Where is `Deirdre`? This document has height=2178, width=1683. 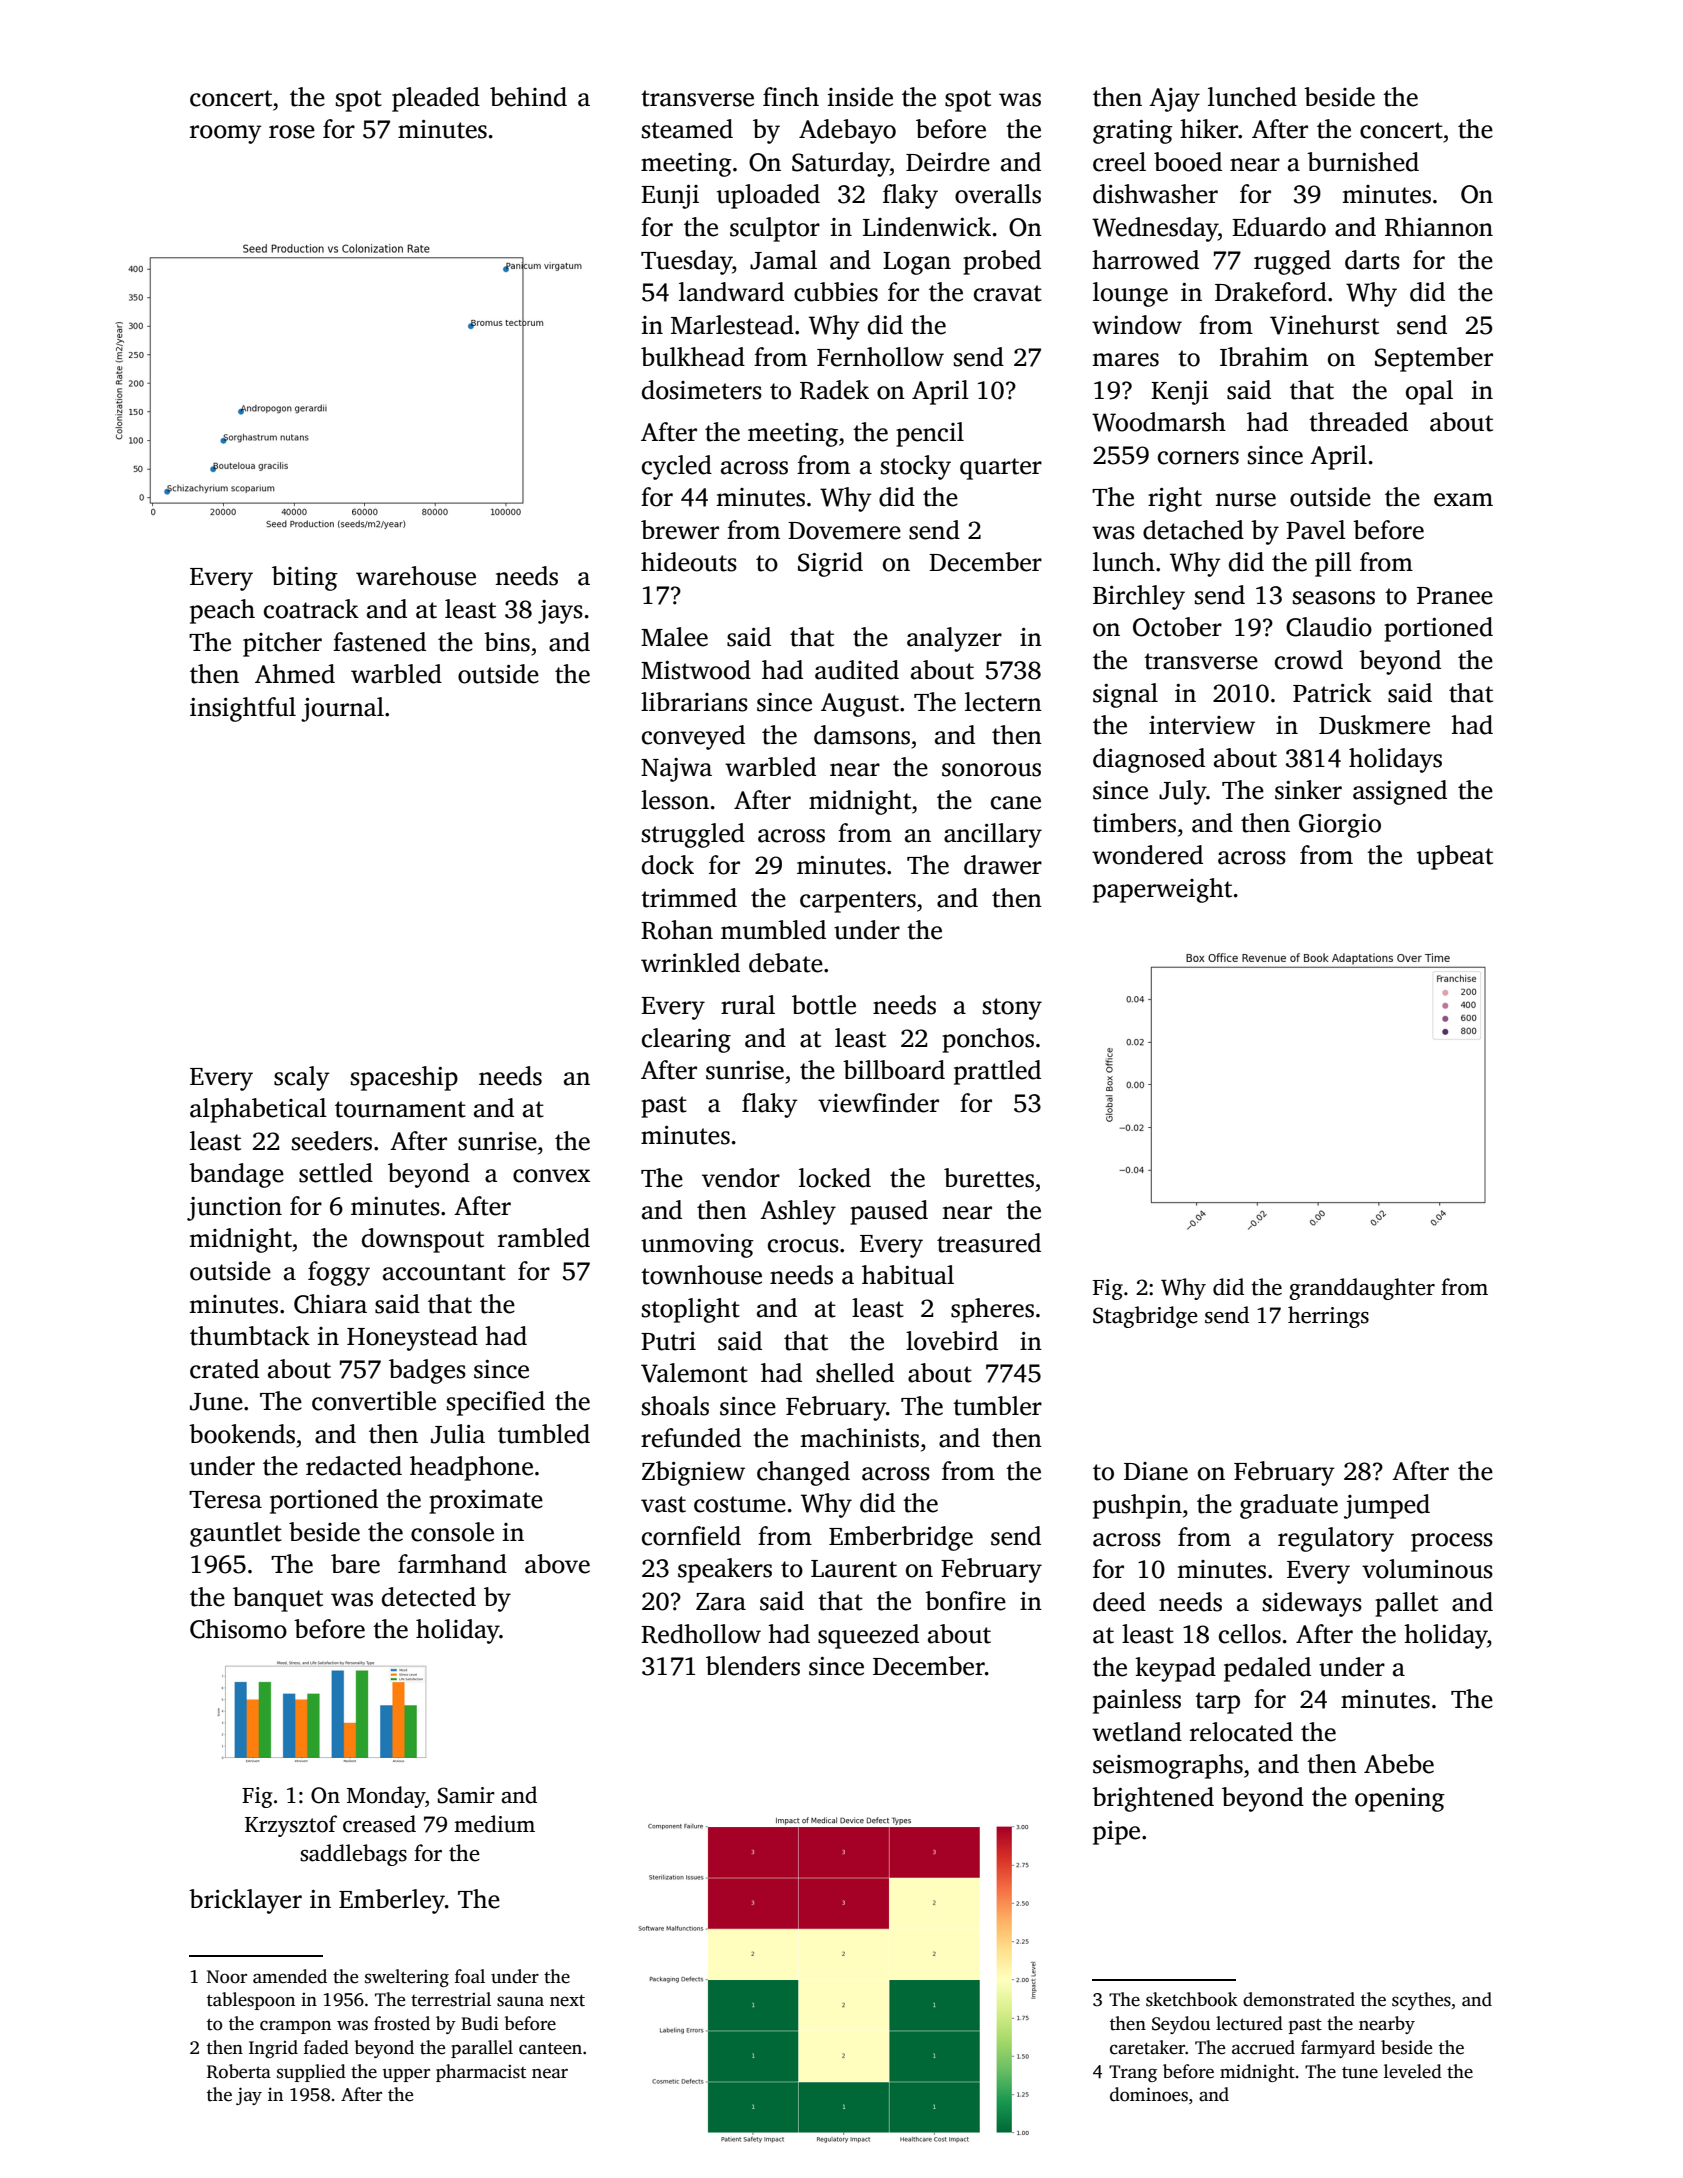 Deirdre is located at coordinates (948, 162).
